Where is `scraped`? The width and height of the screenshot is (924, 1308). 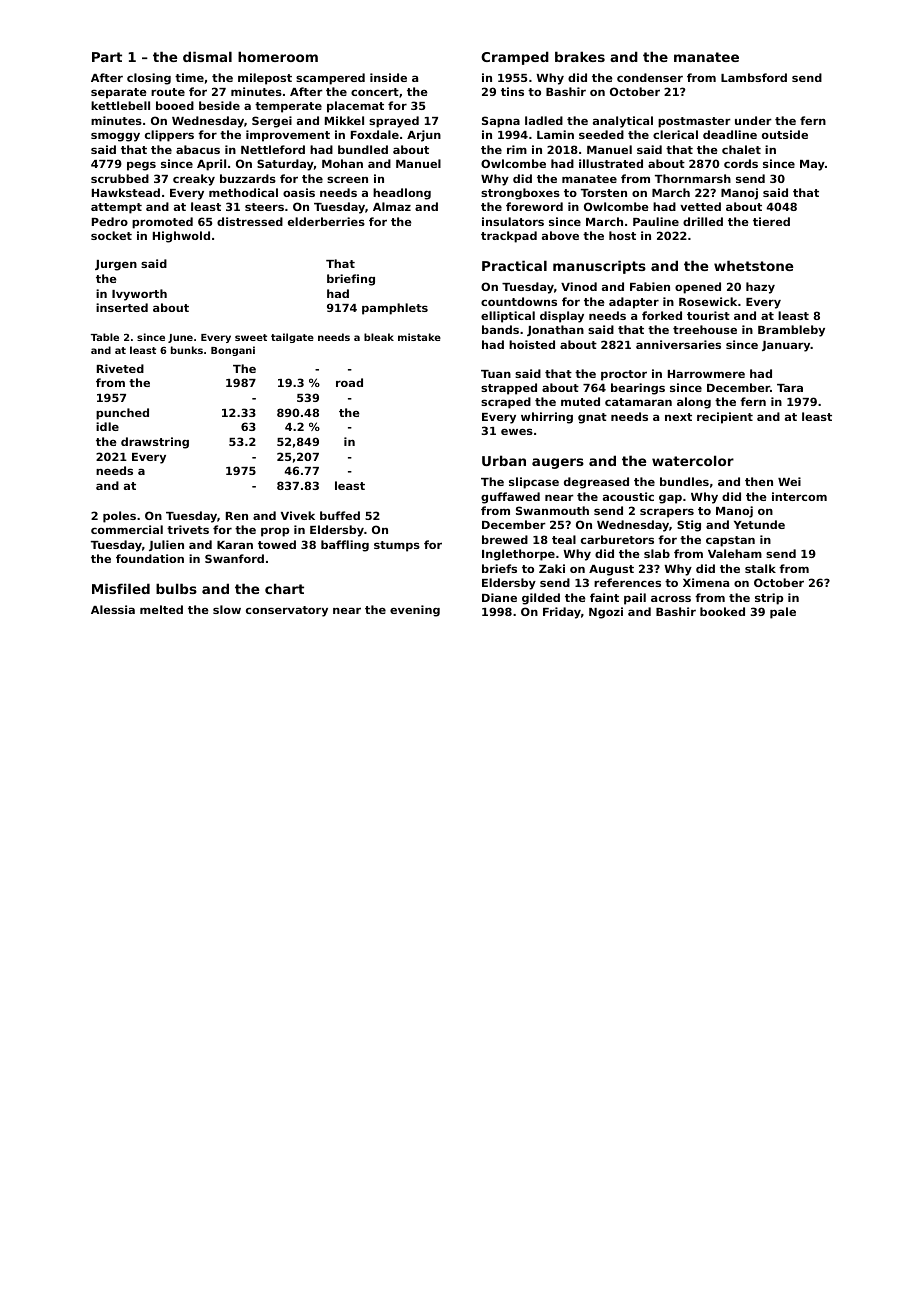 scraped is located at coordinates (506, 403).
